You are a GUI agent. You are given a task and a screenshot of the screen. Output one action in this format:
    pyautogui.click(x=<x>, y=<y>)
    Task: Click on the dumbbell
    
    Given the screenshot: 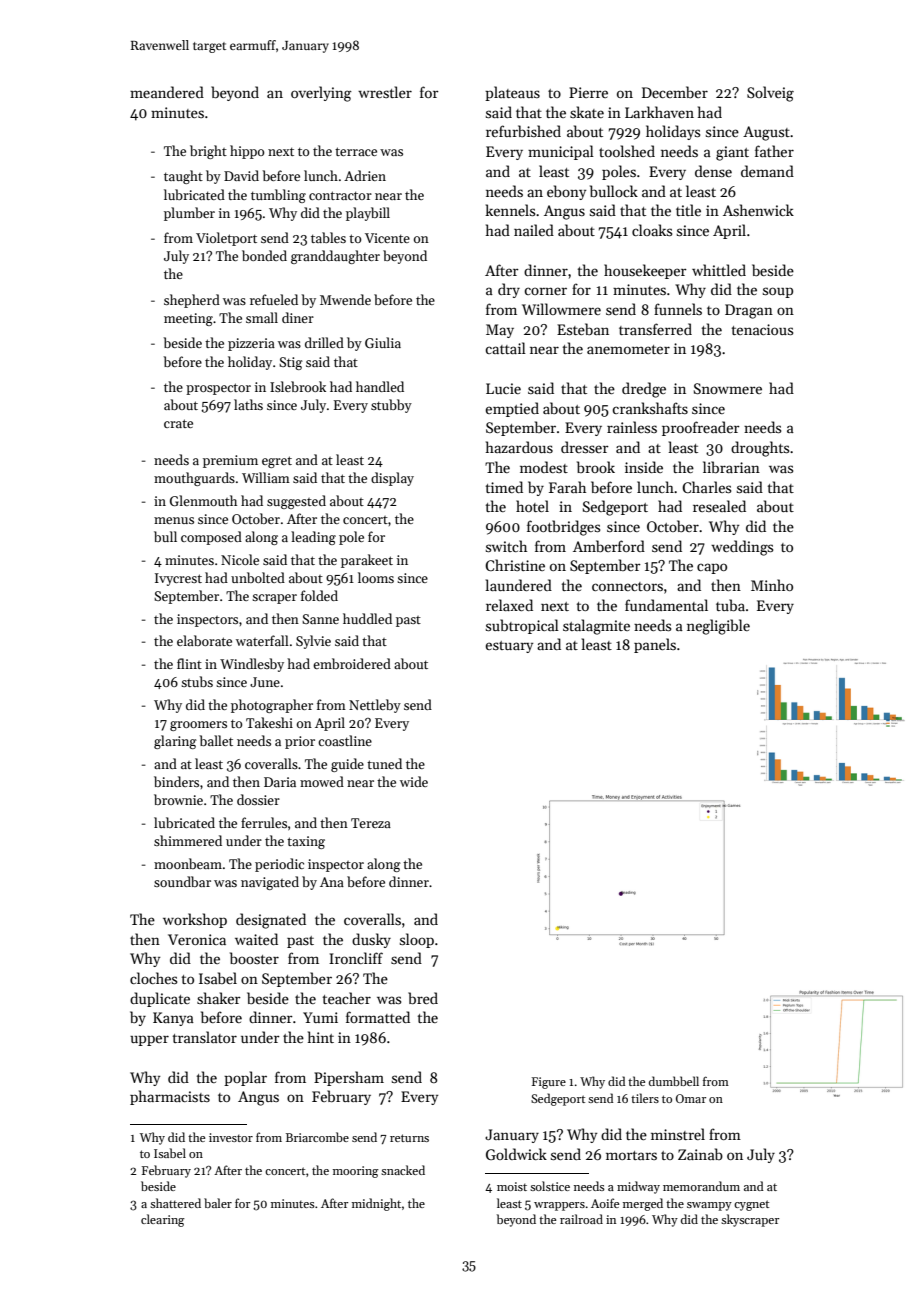 What is the action you would take?
    pyautogui.click(x=674, y=1081)
